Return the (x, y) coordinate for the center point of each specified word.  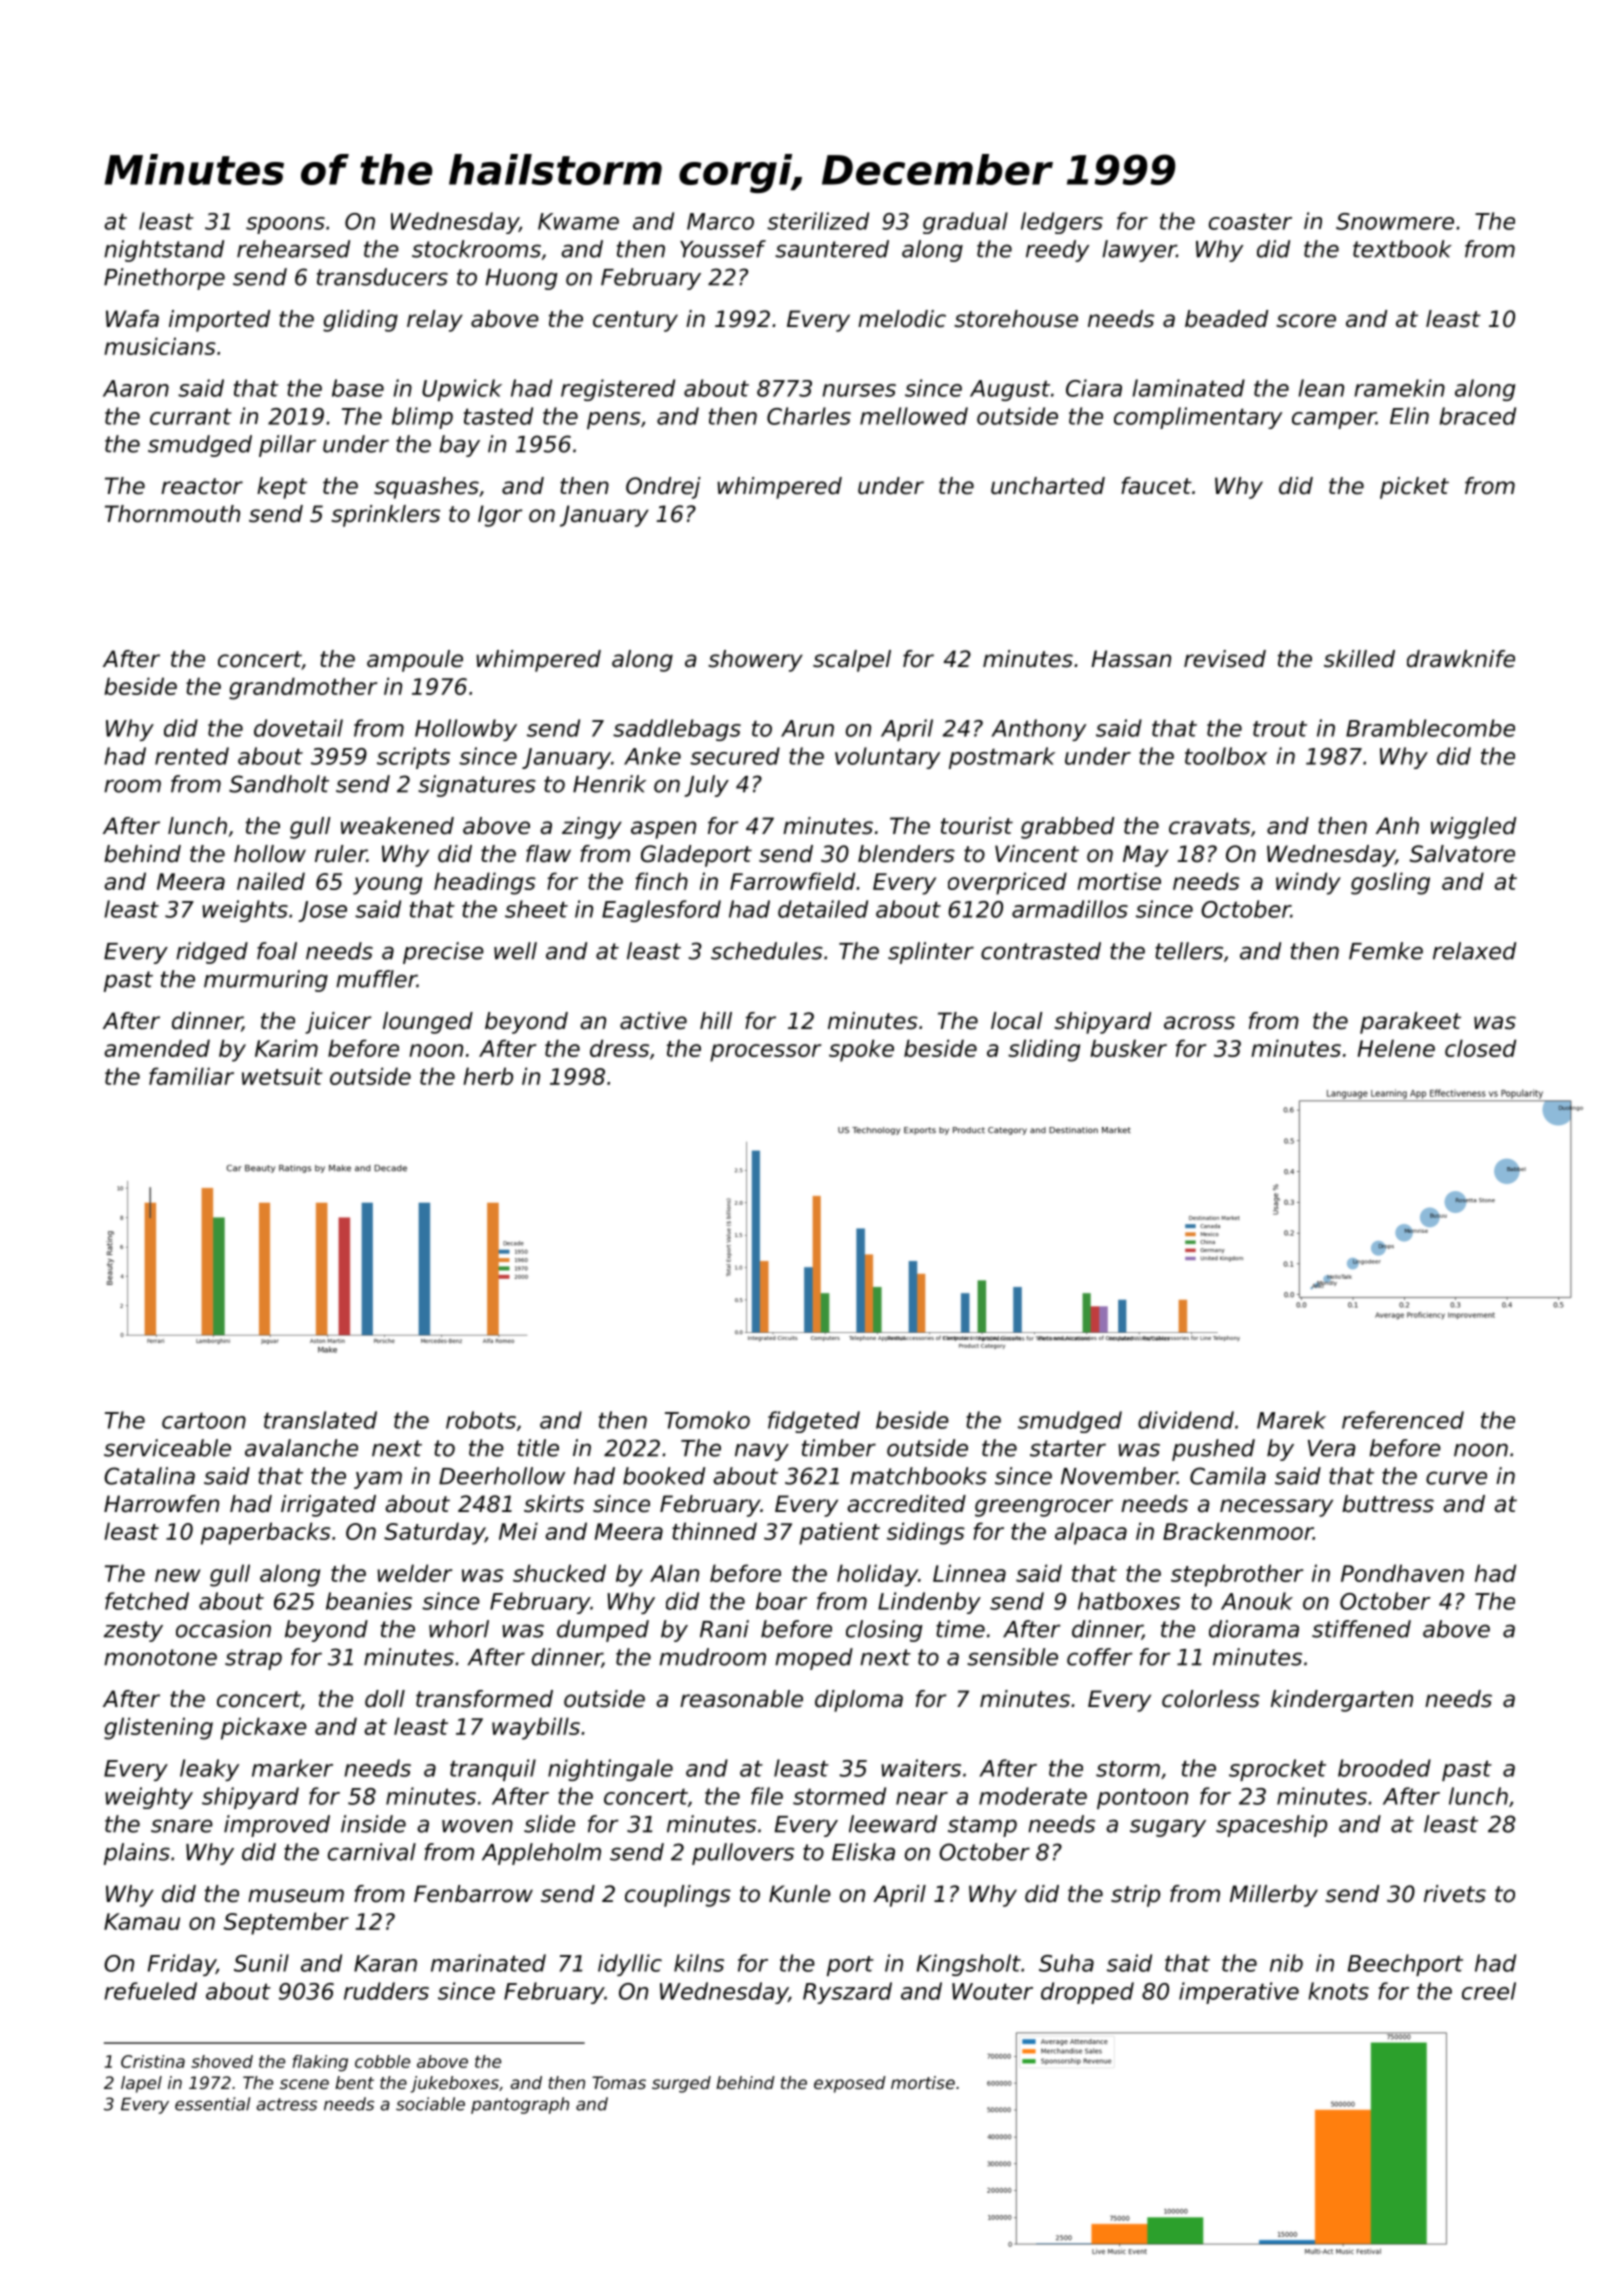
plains (137, 1854)
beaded (1226, 319)
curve (1456, 1478)
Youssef (723, 249)
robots (481, 1420)
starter (1068, 1448)
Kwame (578, 221)
